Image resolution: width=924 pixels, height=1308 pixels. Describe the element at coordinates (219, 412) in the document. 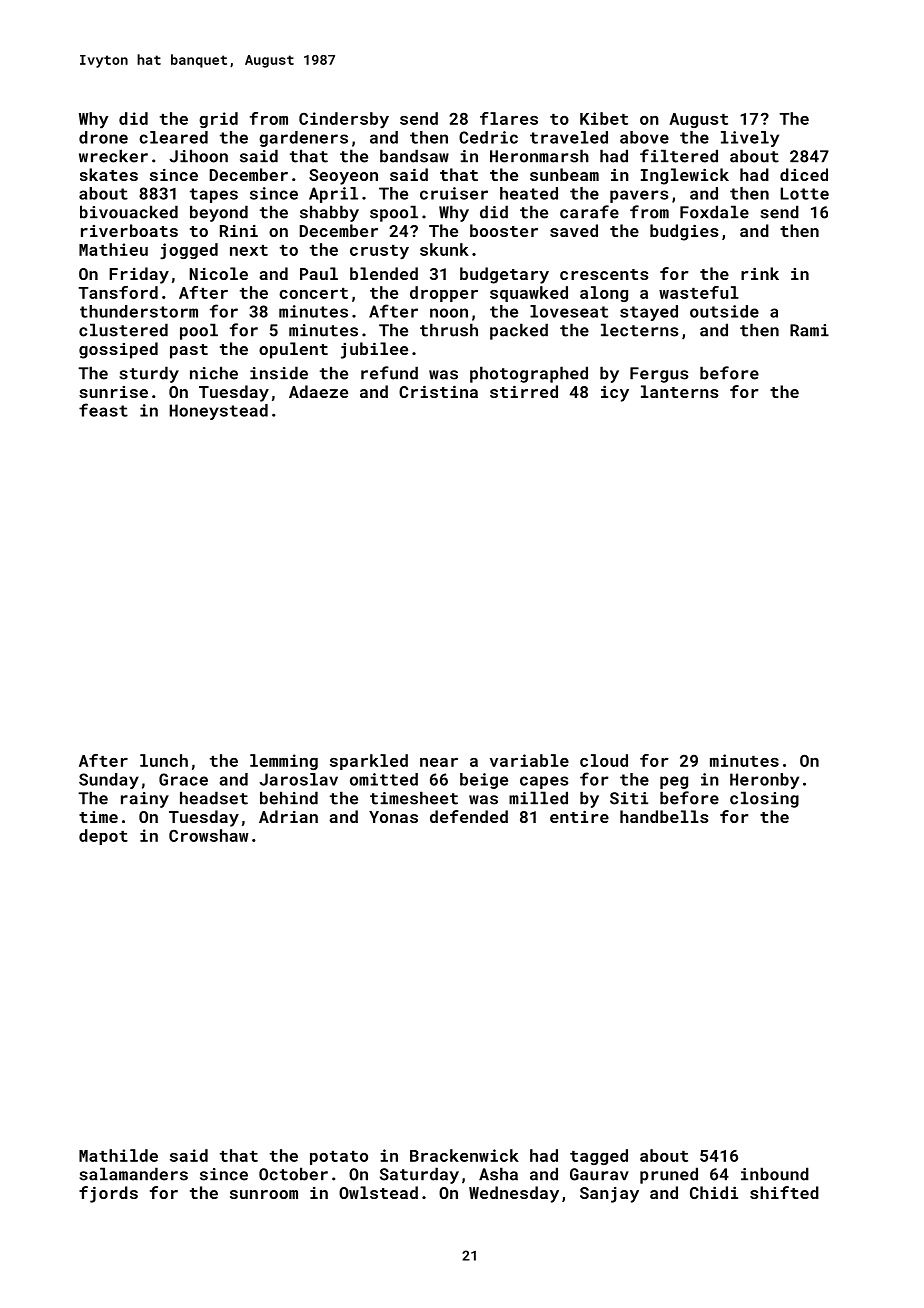

I see `Honeystead` at that location.
